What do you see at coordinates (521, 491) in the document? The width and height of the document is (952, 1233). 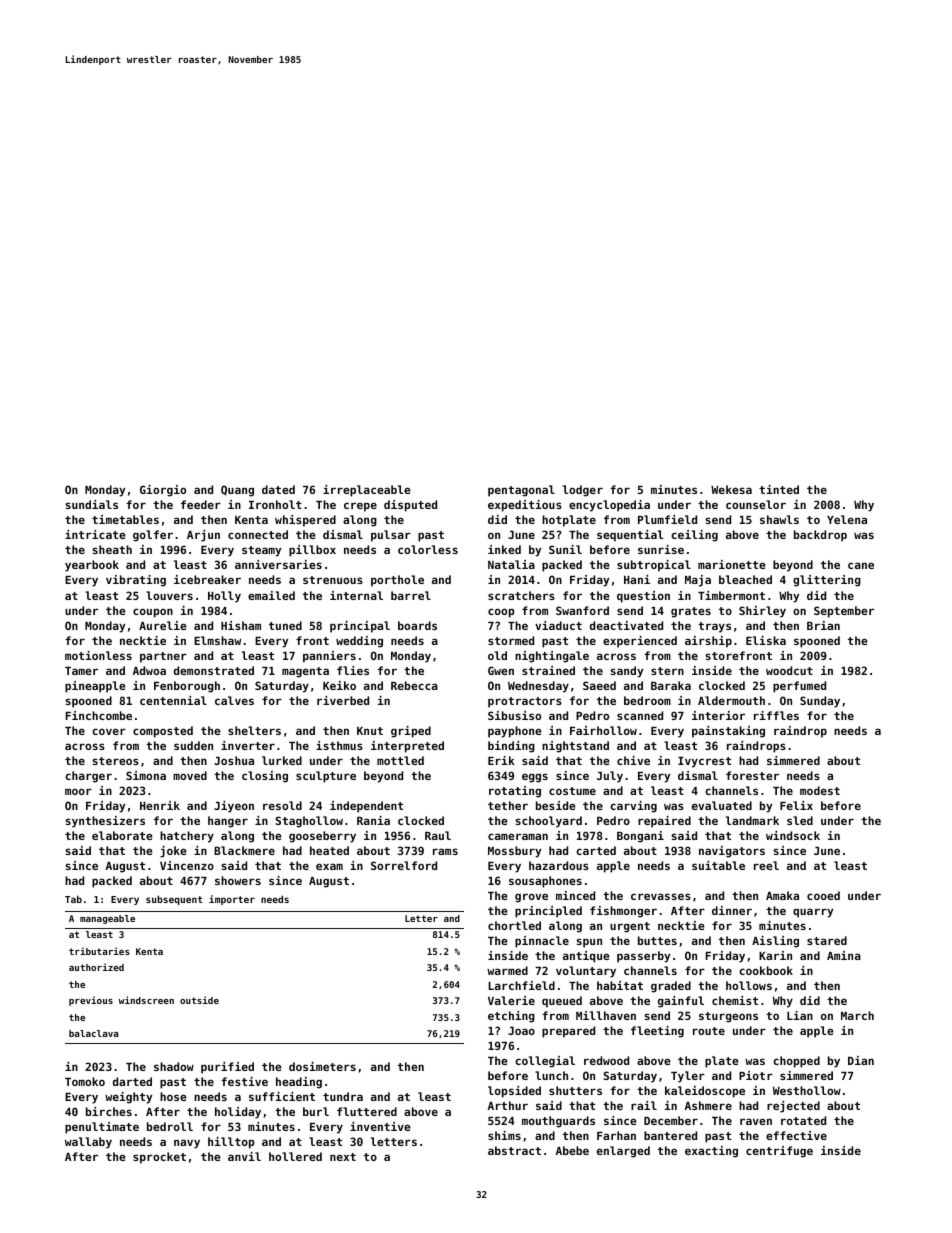 I see `pentagonal` at bounding box center [521, 491].
